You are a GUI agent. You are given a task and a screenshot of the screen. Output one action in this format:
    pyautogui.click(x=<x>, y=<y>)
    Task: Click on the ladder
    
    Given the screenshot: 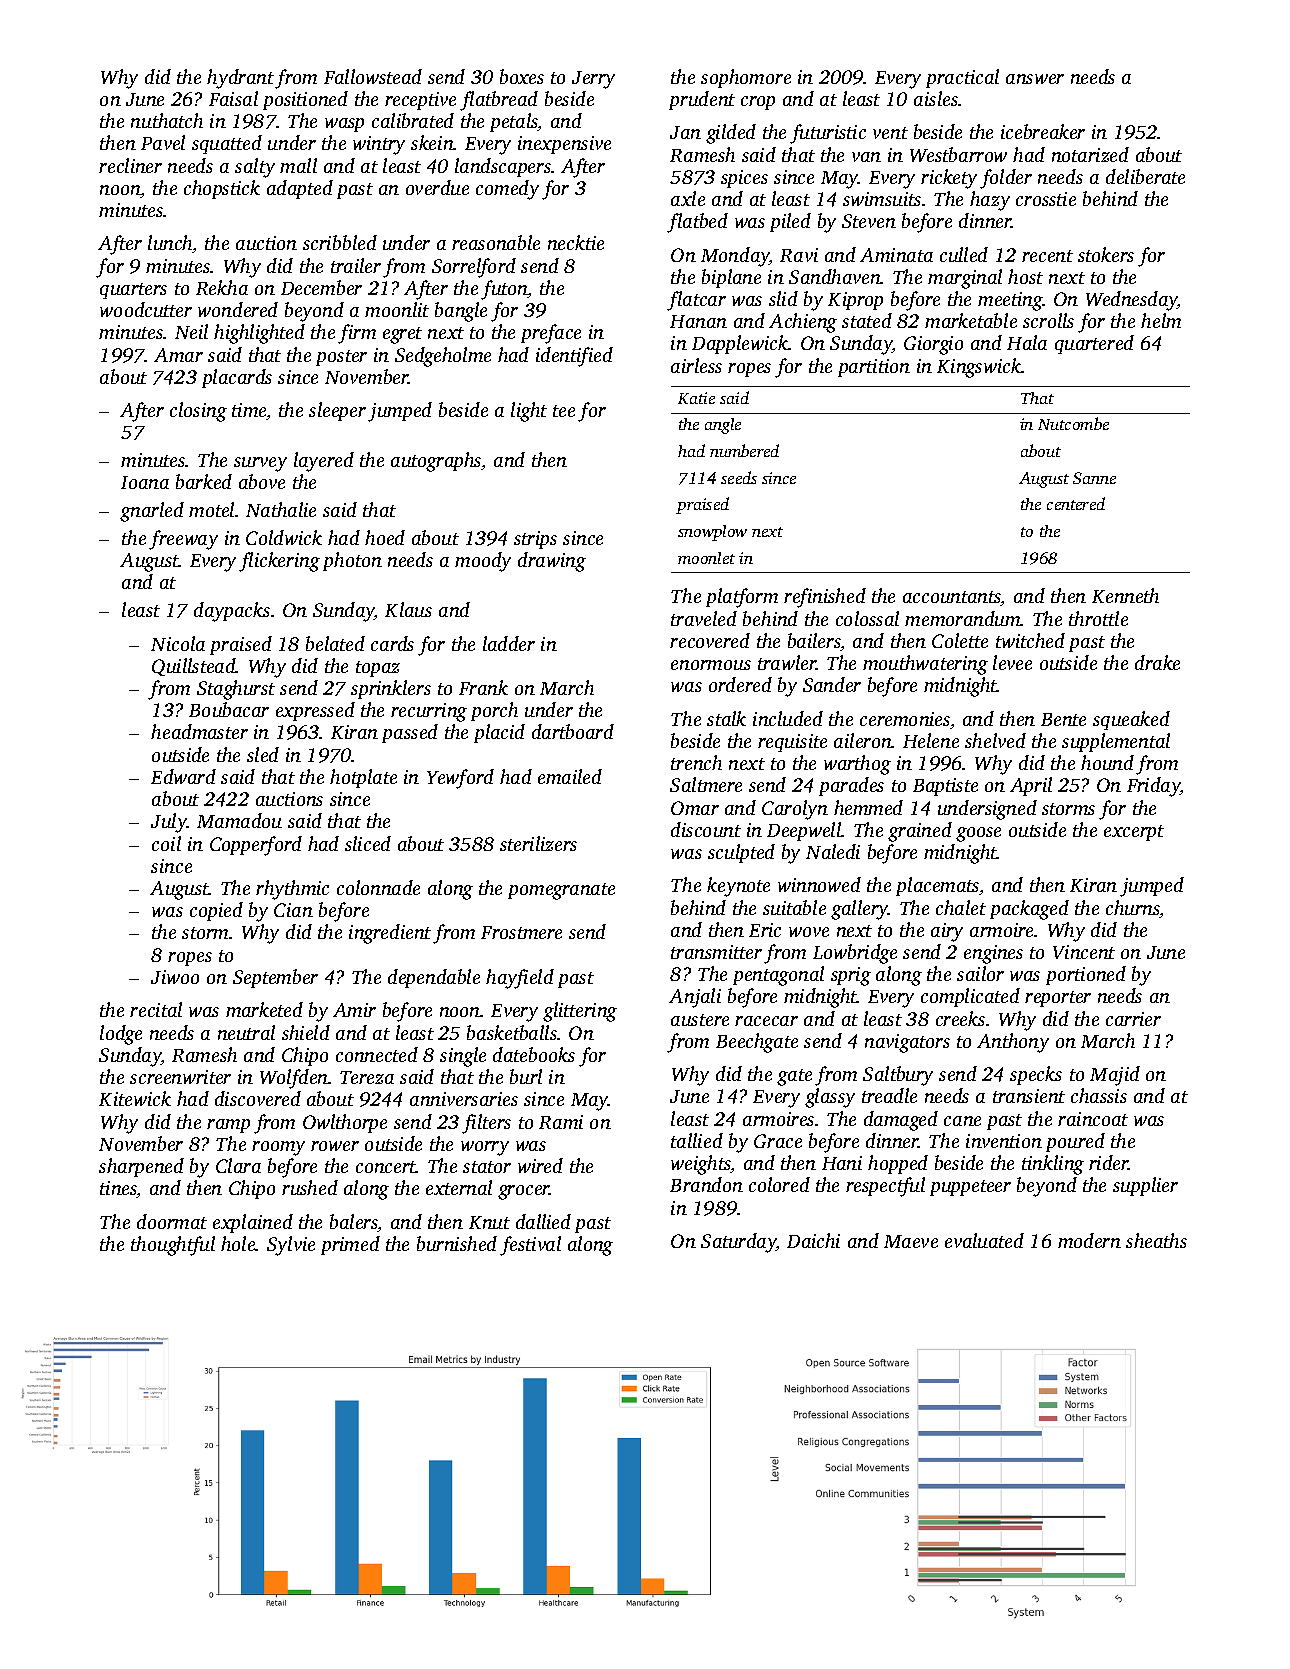 What is the action you would take?
    pyautogui.click(x=509, y=643)
